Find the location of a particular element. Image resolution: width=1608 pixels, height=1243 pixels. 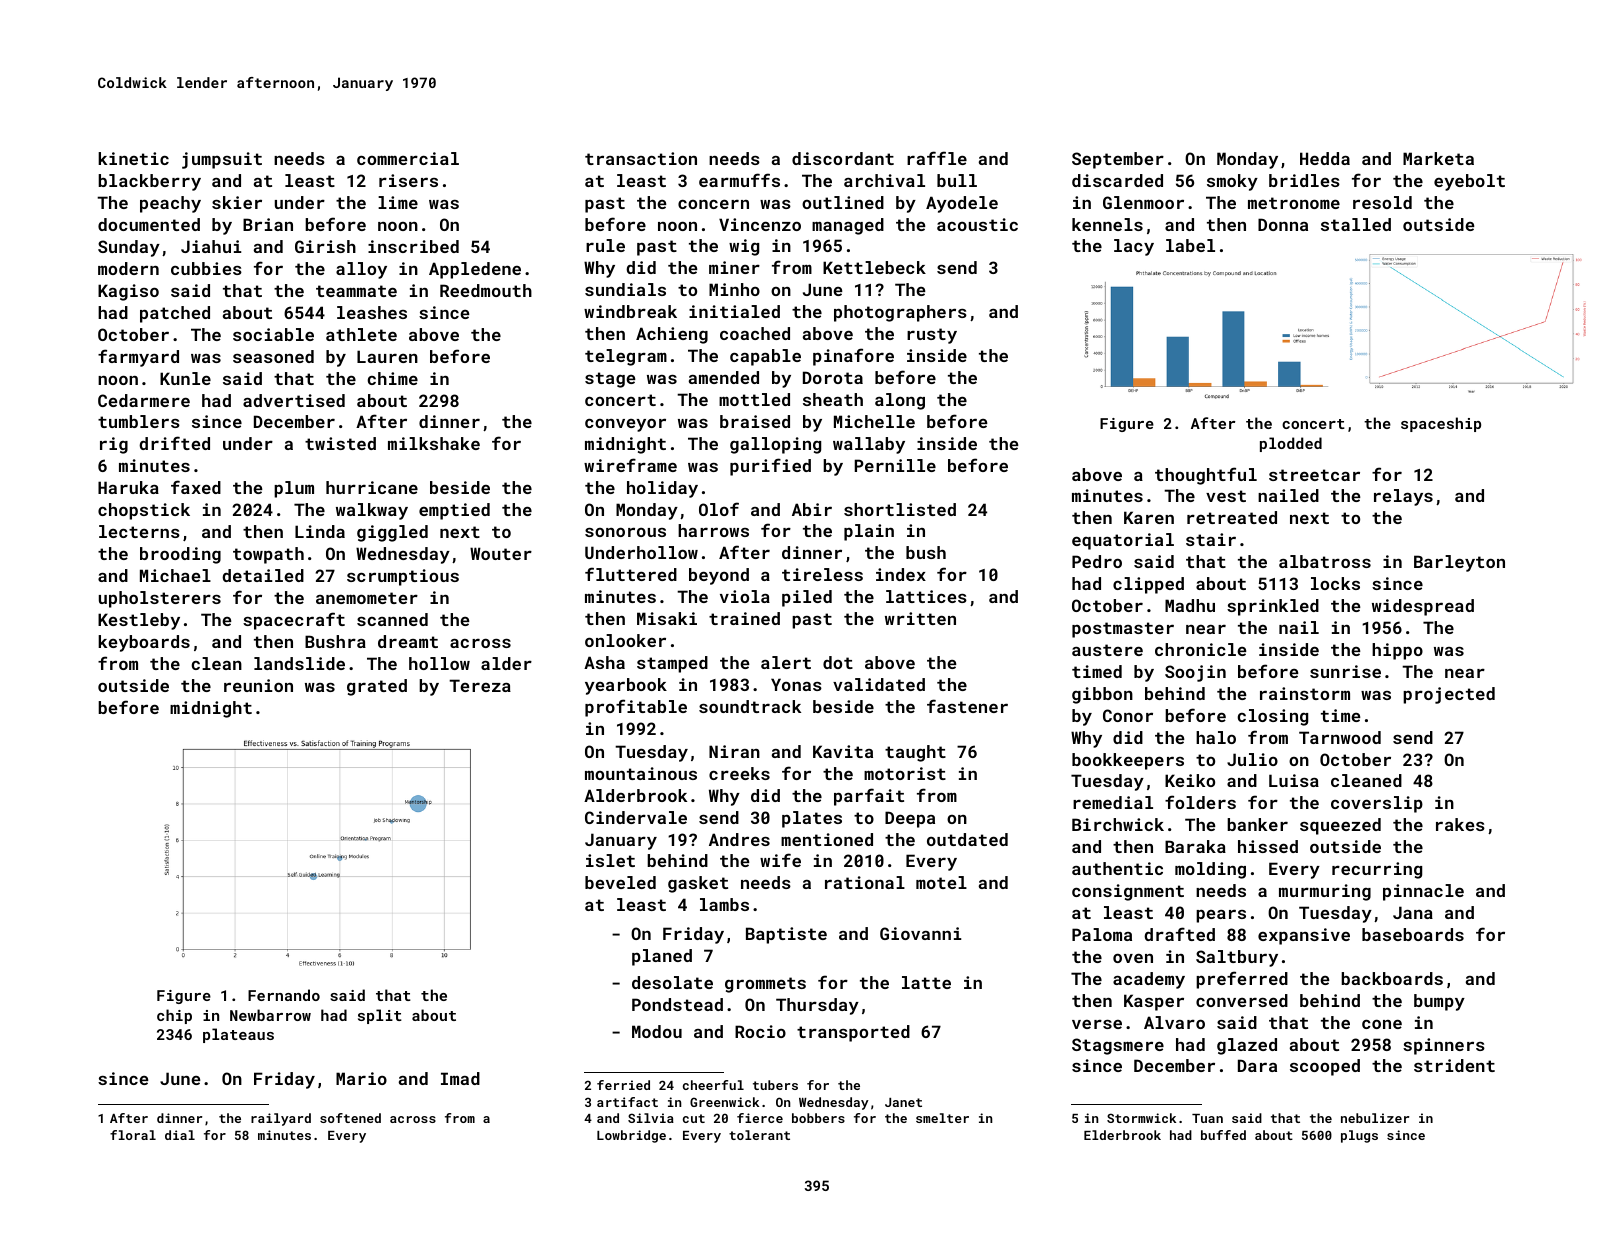

plateaus is located at coordinates (238, 1035).
